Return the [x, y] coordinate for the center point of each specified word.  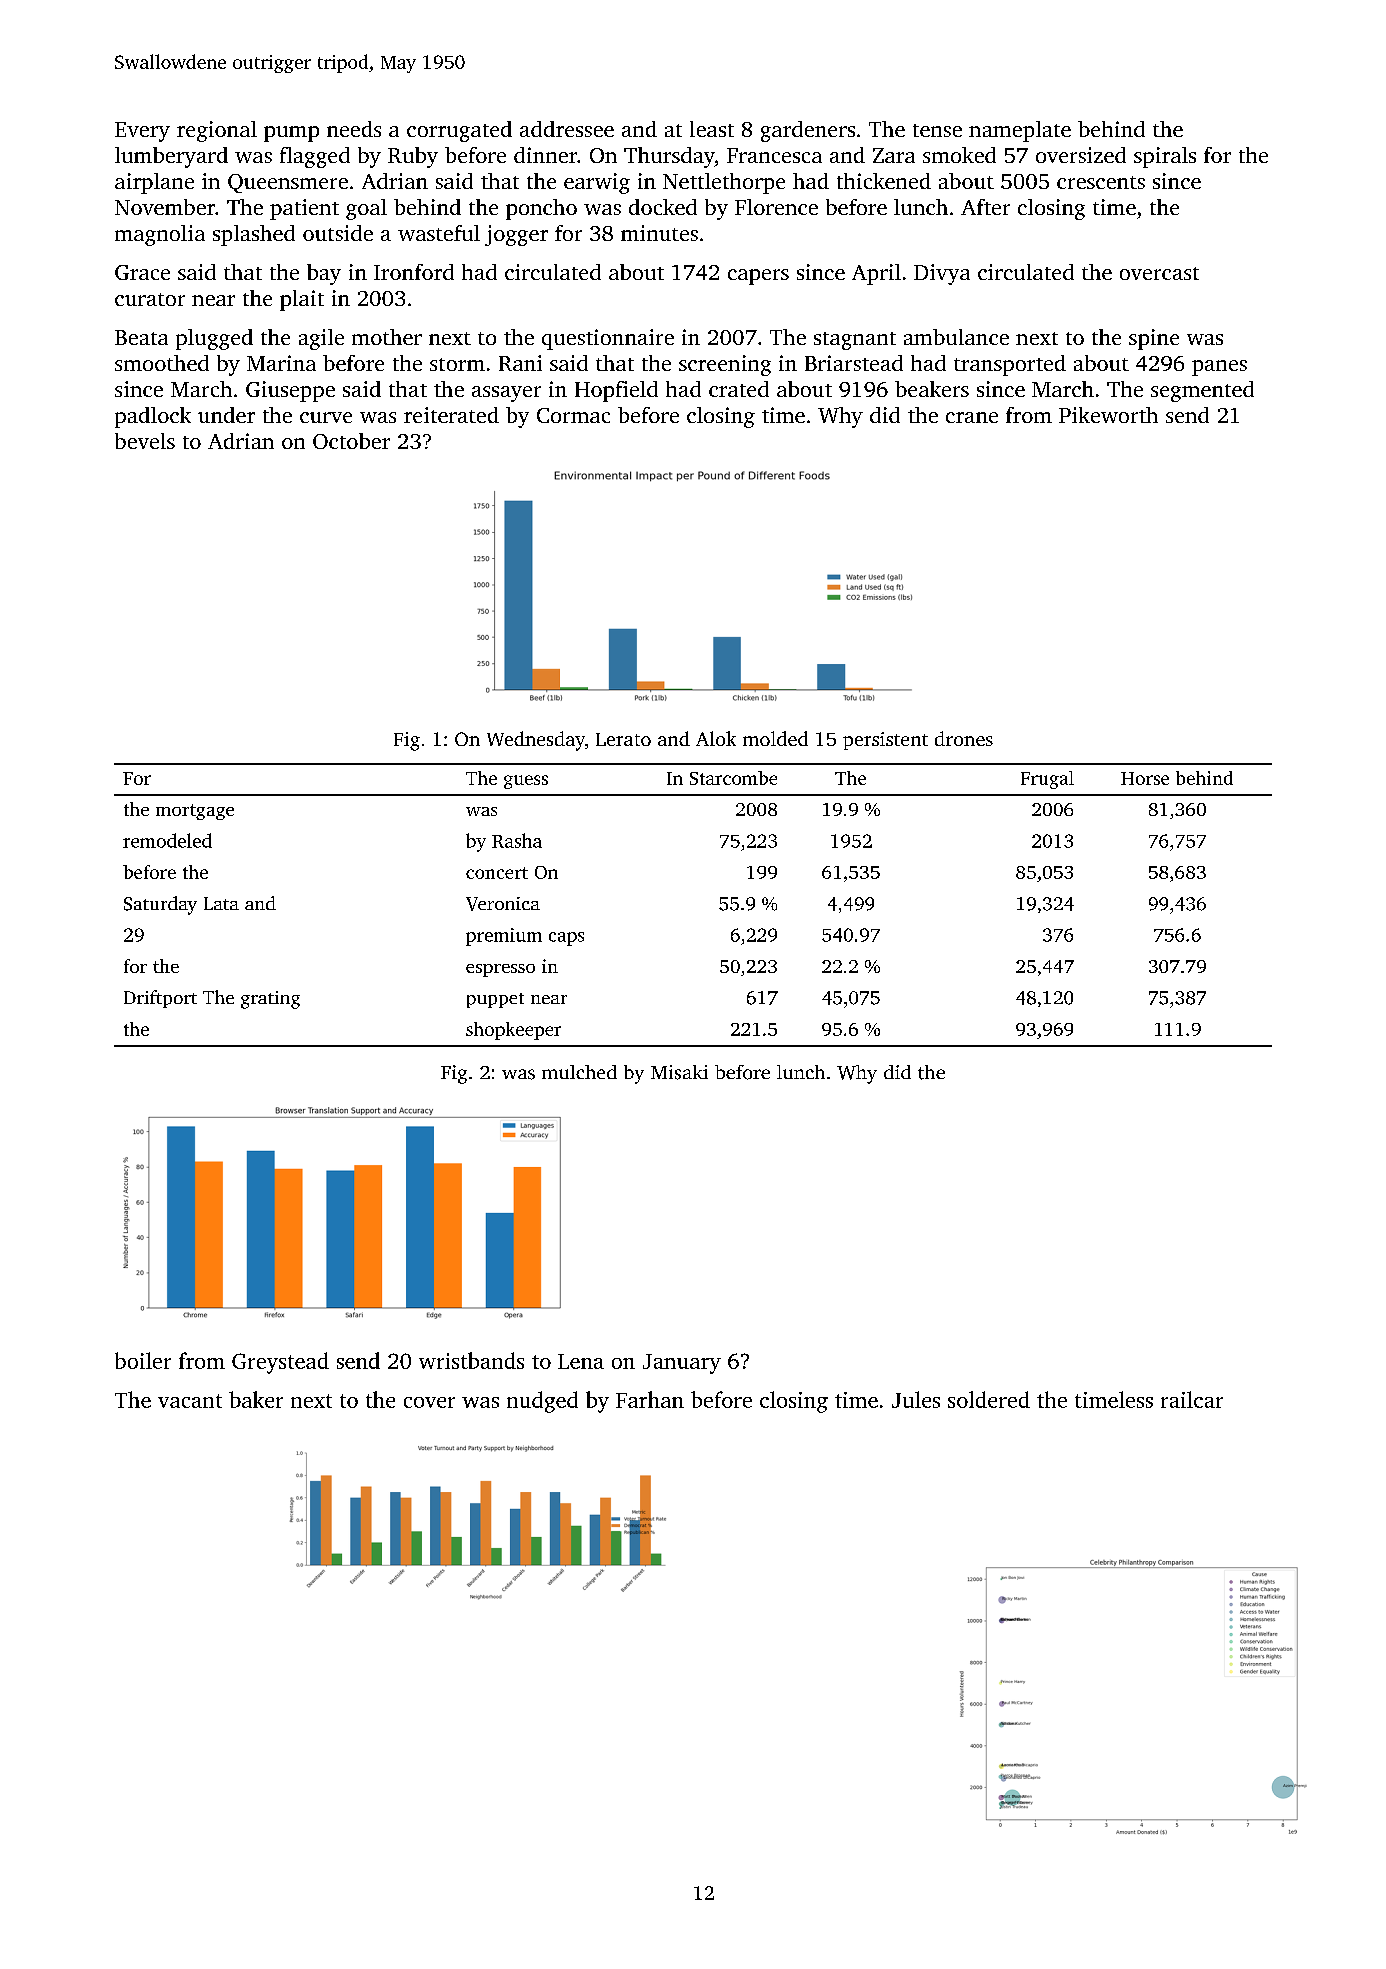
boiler [143, 1360]
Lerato [623, 739]
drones [964, 738]
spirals [1165, 157]
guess [526, 782]
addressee [567, 129]
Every [142, 132]
